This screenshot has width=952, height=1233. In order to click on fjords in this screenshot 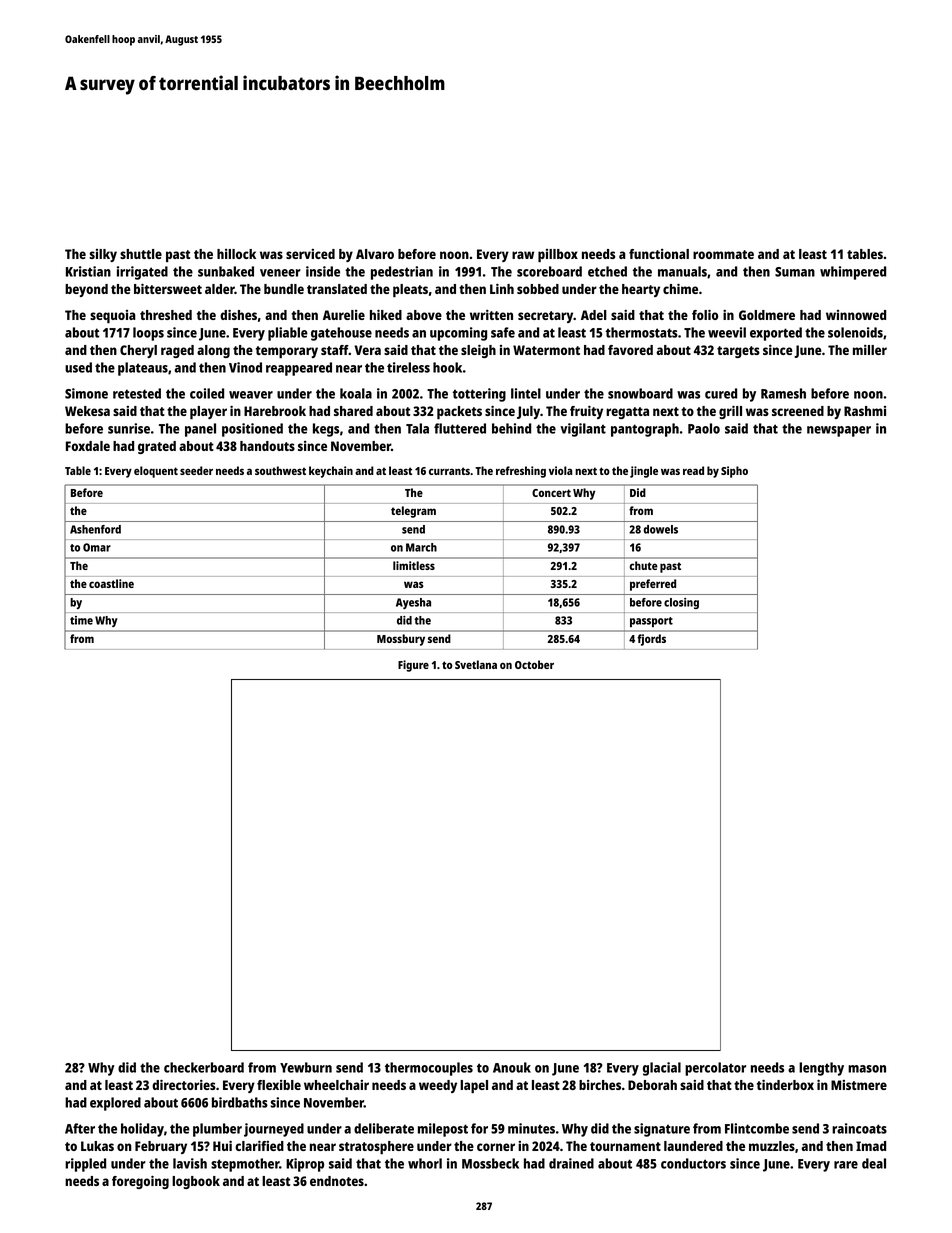, I will do `click(651, 640)`.
